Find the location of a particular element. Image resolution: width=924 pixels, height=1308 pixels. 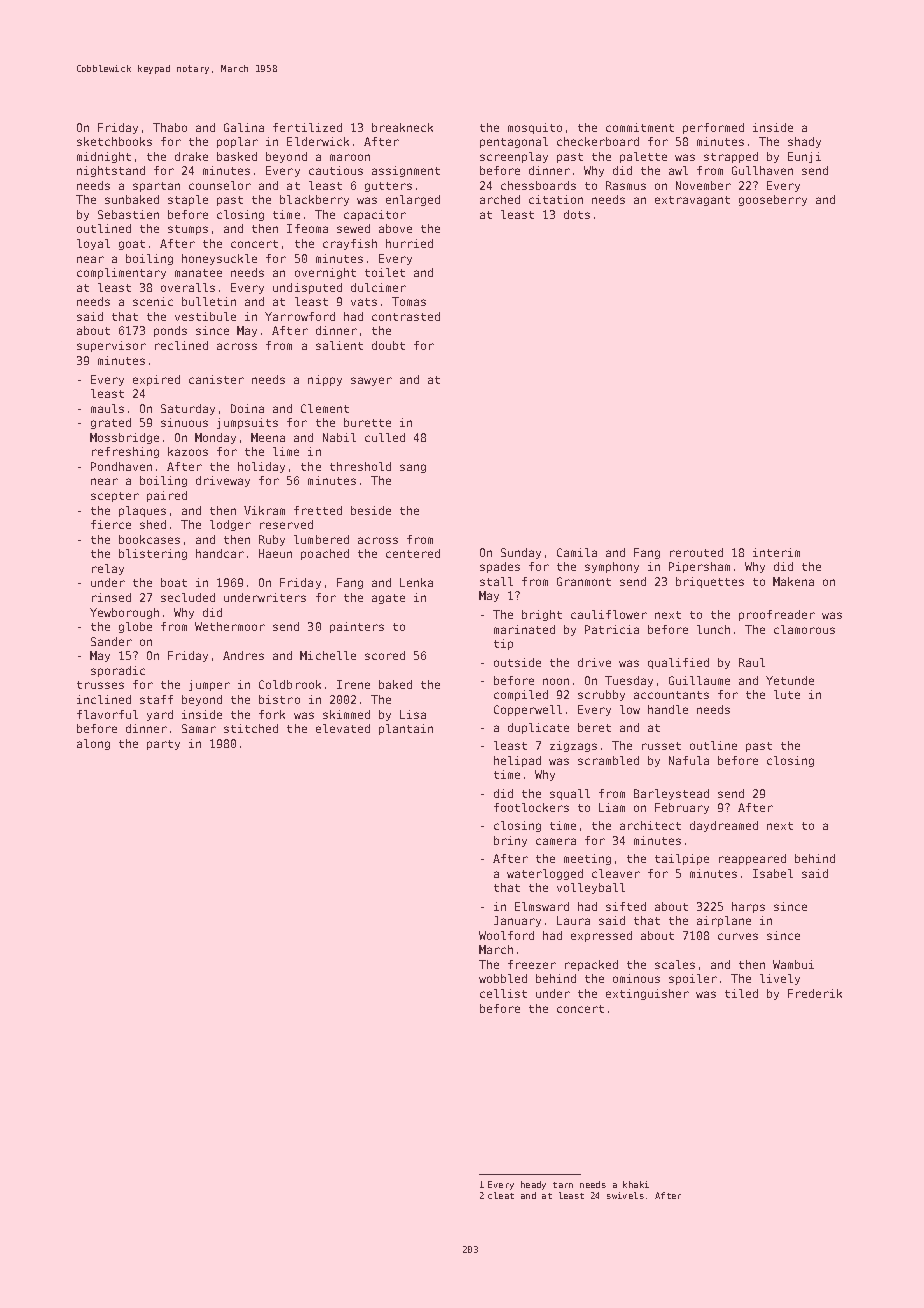

cellist is located at coordinates (503, 993).
